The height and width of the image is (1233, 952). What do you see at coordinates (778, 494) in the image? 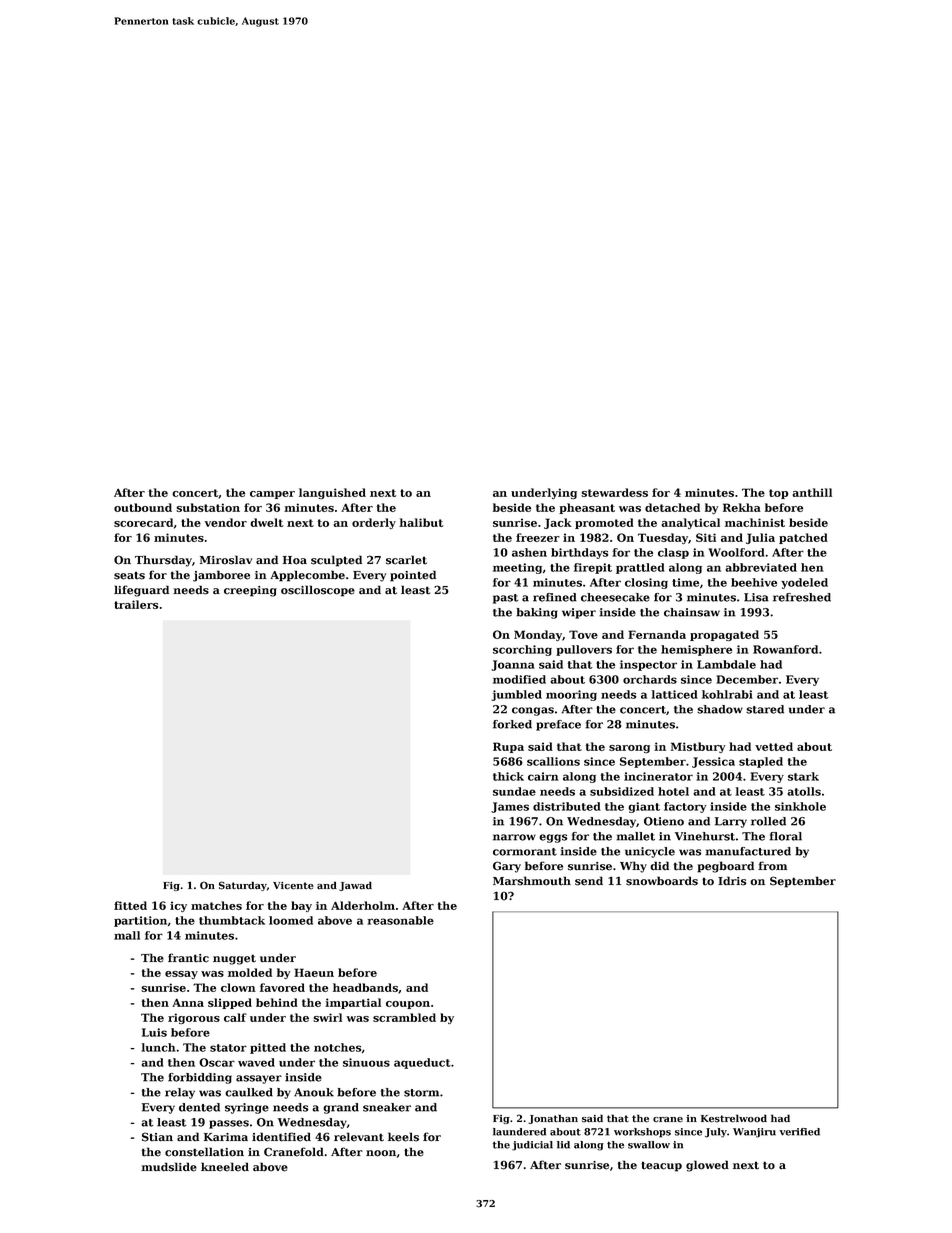
I see `top` at bounding box center [778, 494].
